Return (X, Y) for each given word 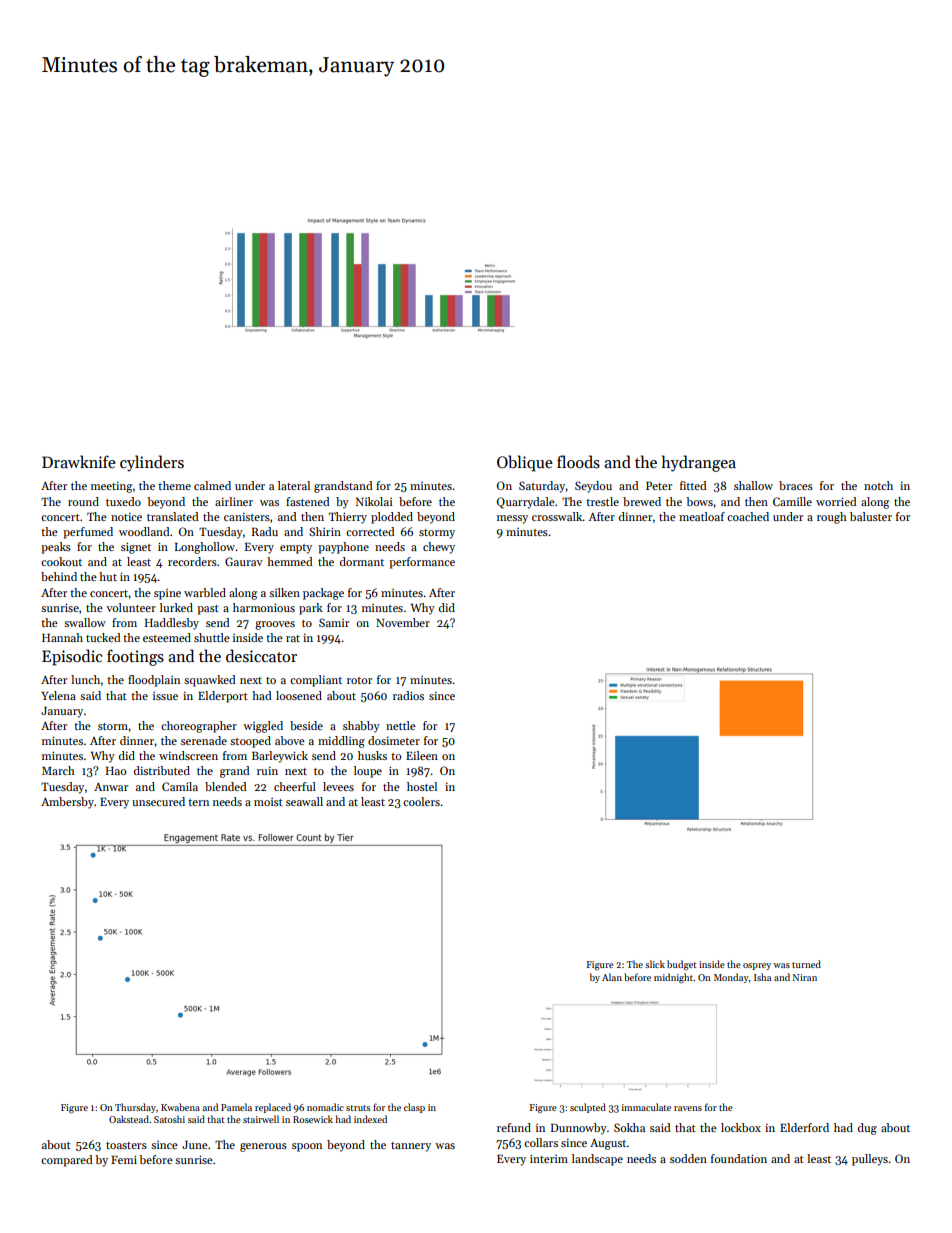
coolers (421, 801)
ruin (267, 771)
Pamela (236, 1107)
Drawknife (79, 461)
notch (878, 485)
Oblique (525, 463)
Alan (612, 977)
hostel (422, 786)
